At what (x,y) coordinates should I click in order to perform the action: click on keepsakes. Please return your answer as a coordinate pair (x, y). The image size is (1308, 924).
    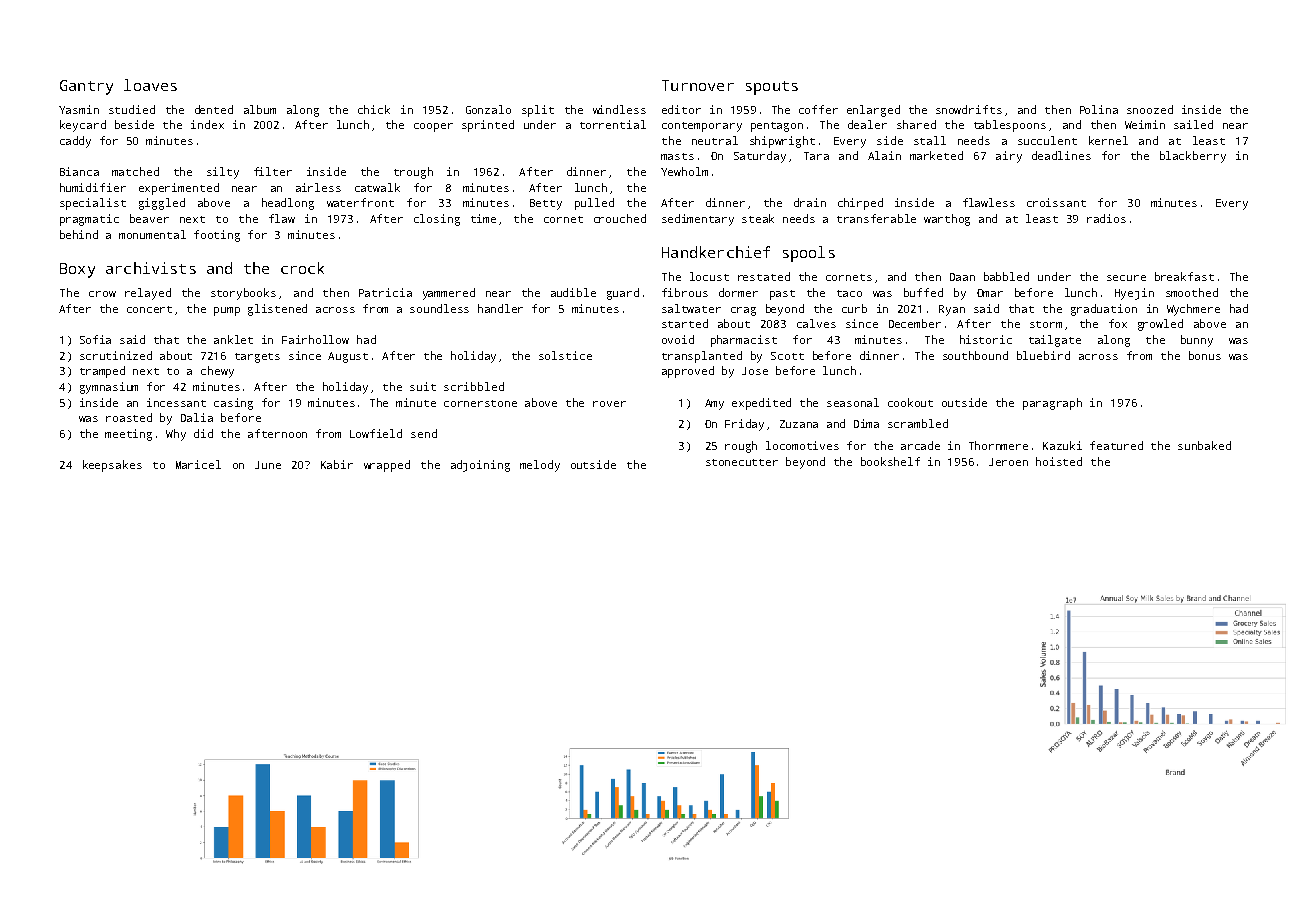
    Looking at the image, I should click on (112, 466).
